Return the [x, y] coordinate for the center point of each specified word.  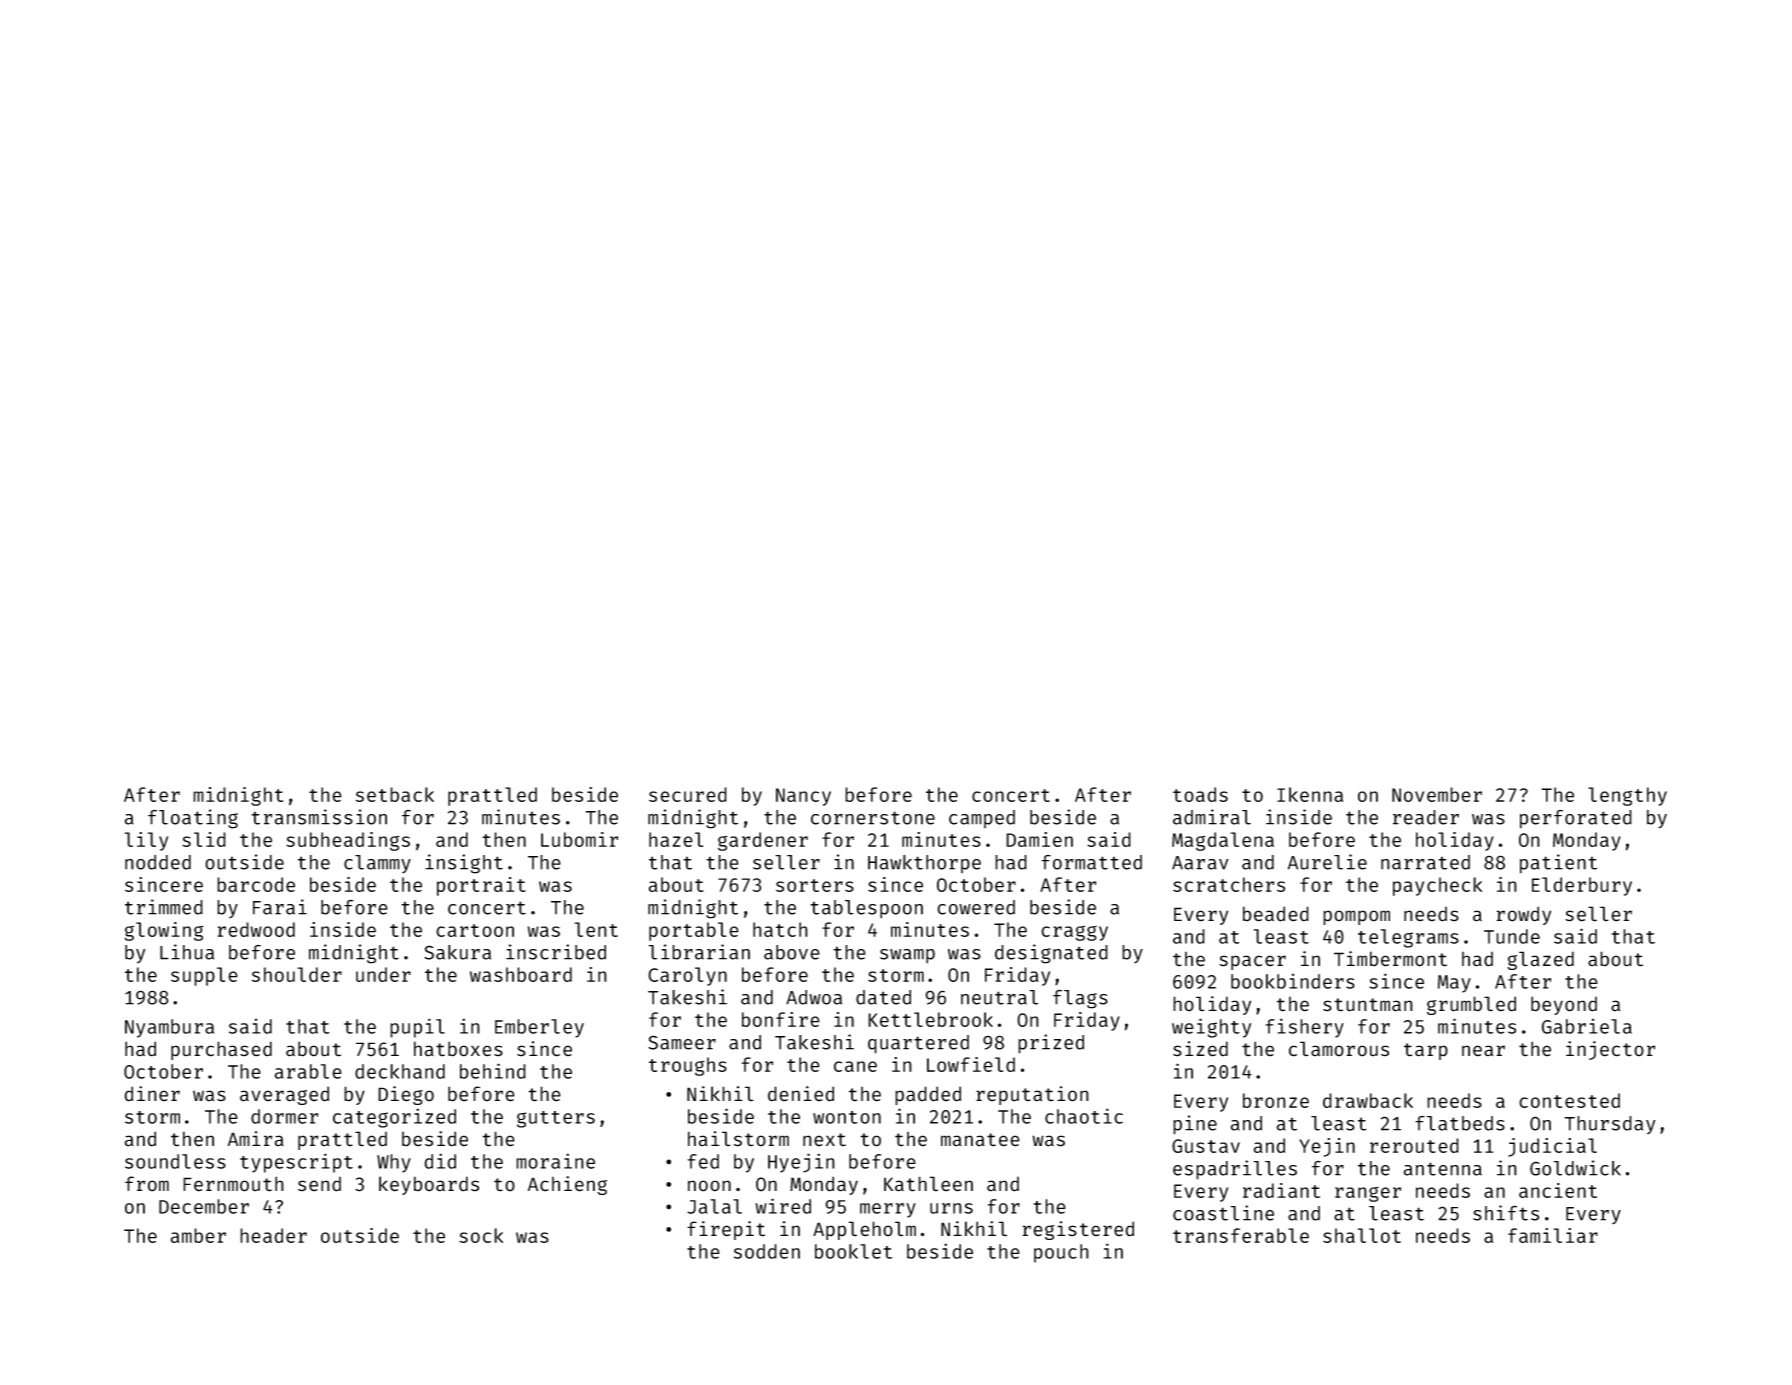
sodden [767, 1251]
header [273, 1235]
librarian [699, 952]
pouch [1061, 1253]
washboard [521, 974]
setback [395, 794]
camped [982, 819]
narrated [1425, 862]
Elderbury [1582, 886]
